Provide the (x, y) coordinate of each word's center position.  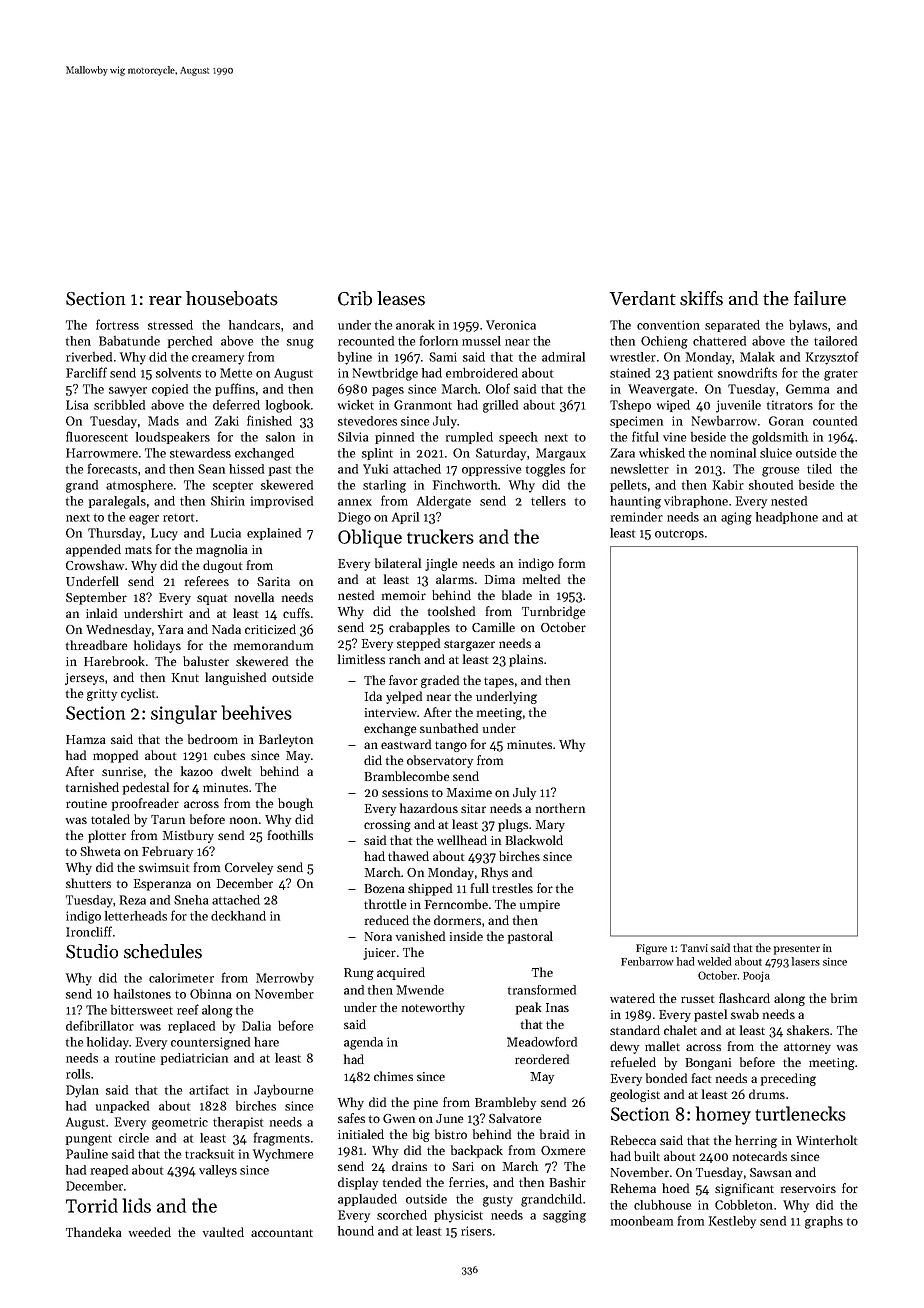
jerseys (84, 679)
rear (165, 301)
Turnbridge (554, 612)
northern (560, 808)
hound (356, 1231)
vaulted (223, 1232)
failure (820, 298)
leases (401, 298)
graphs (824, 1222)
